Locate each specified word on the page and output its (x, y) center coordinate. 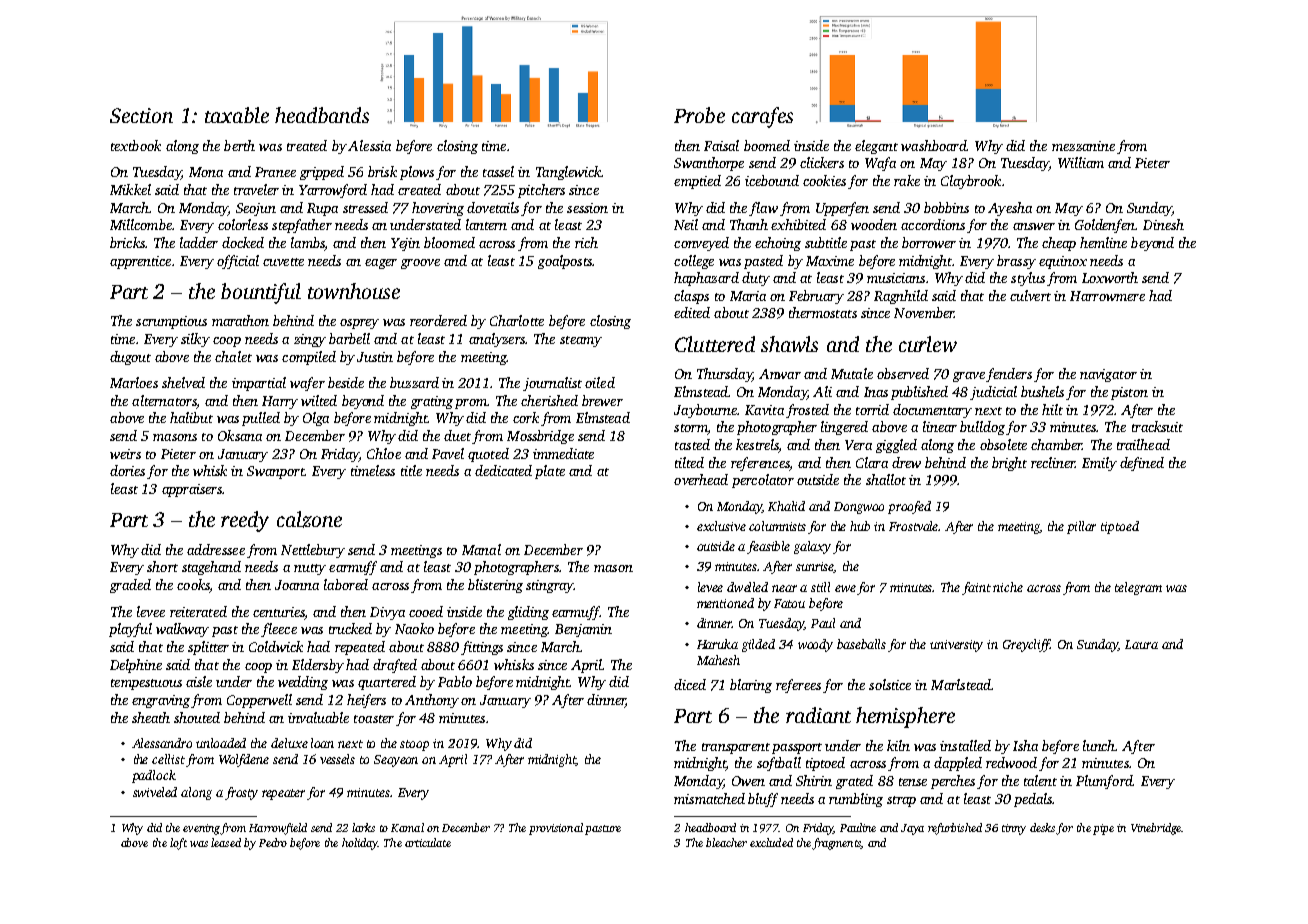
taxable (237, 115)
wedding (303, 683)
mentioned (725, 603)
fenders (1009, 375)
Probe (699, 115)
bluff (763, 800)
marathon (240, 320)
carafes (762, 117)
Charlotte (517, 320)
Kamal (407, 827)
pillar (1081, 527)
